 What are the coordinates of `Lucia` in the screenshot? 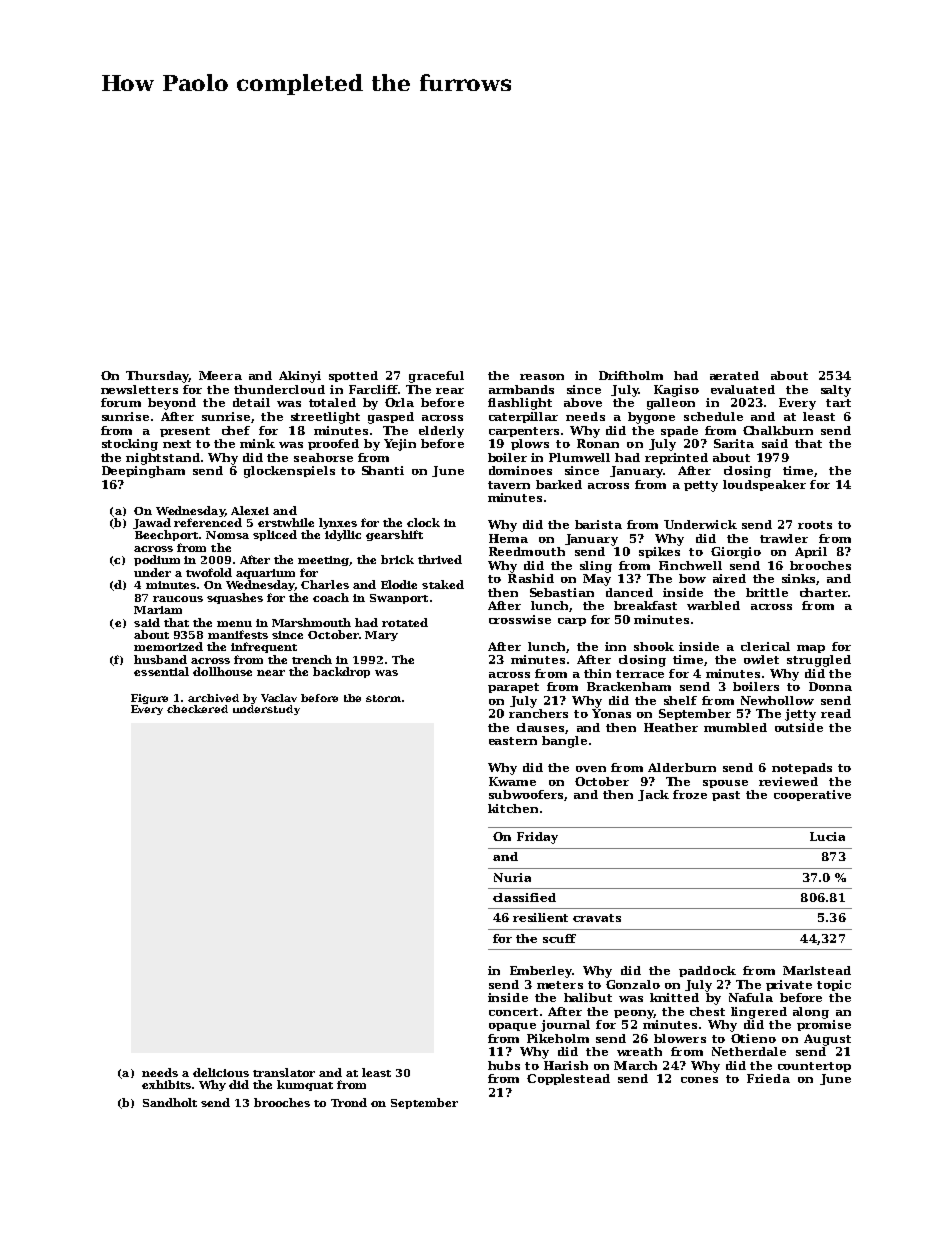 It's located at (827, 836).
